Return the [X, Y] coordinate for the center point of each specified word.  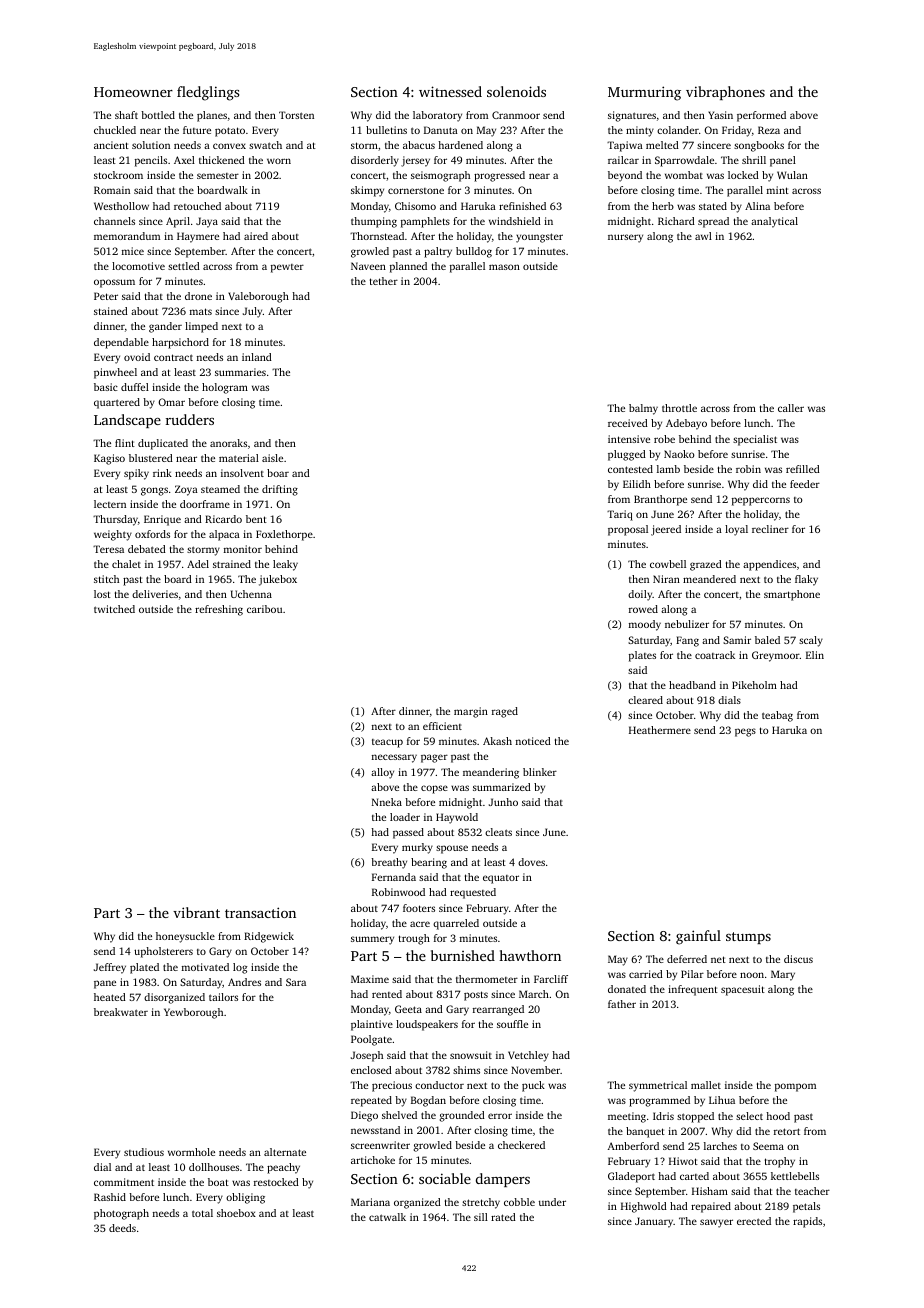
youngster [539, 238]
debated [147, 549]
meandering [491, 773]
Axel [184, 160]
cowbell [668, 564]
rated [503, 1217]
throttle [679, 408]
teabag [777, 716]
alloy [382, 773]
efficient [442, 726]
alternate [285, 1152]
